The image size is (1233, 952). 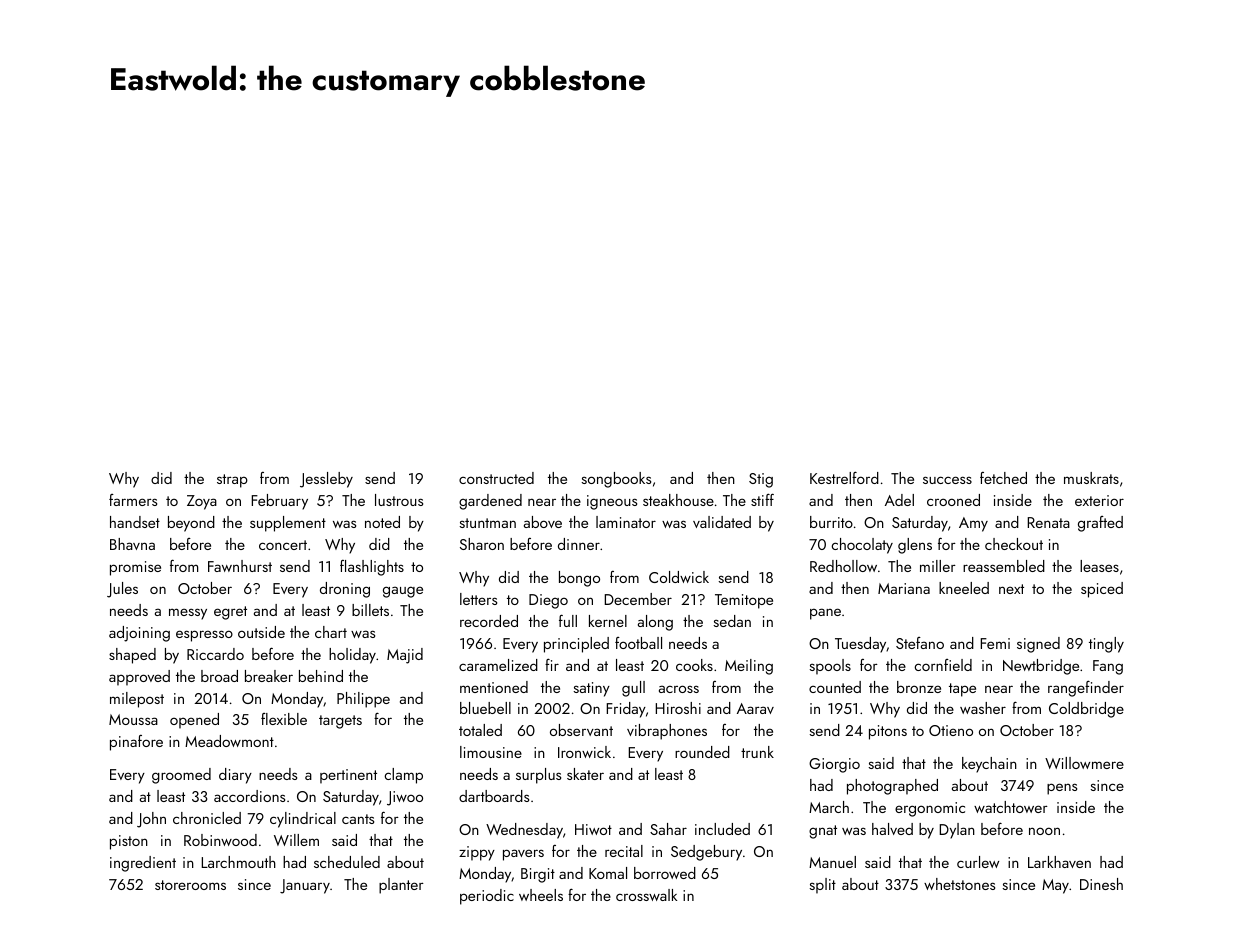 I want to click on planter, so click(x=401, y=886).
